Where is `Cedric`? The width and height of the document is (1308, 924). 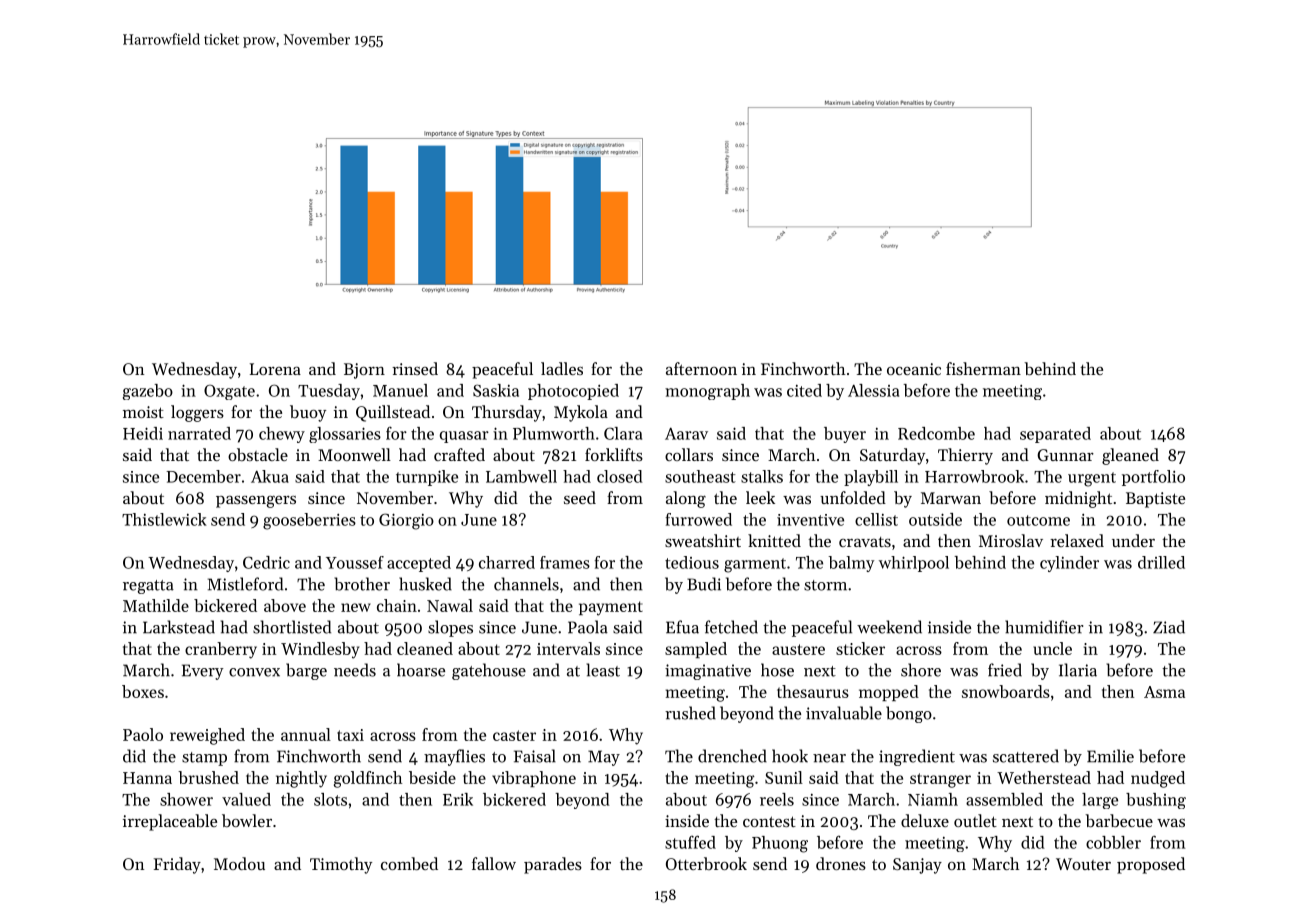 Cedric is located at coordinates (266, 562).
